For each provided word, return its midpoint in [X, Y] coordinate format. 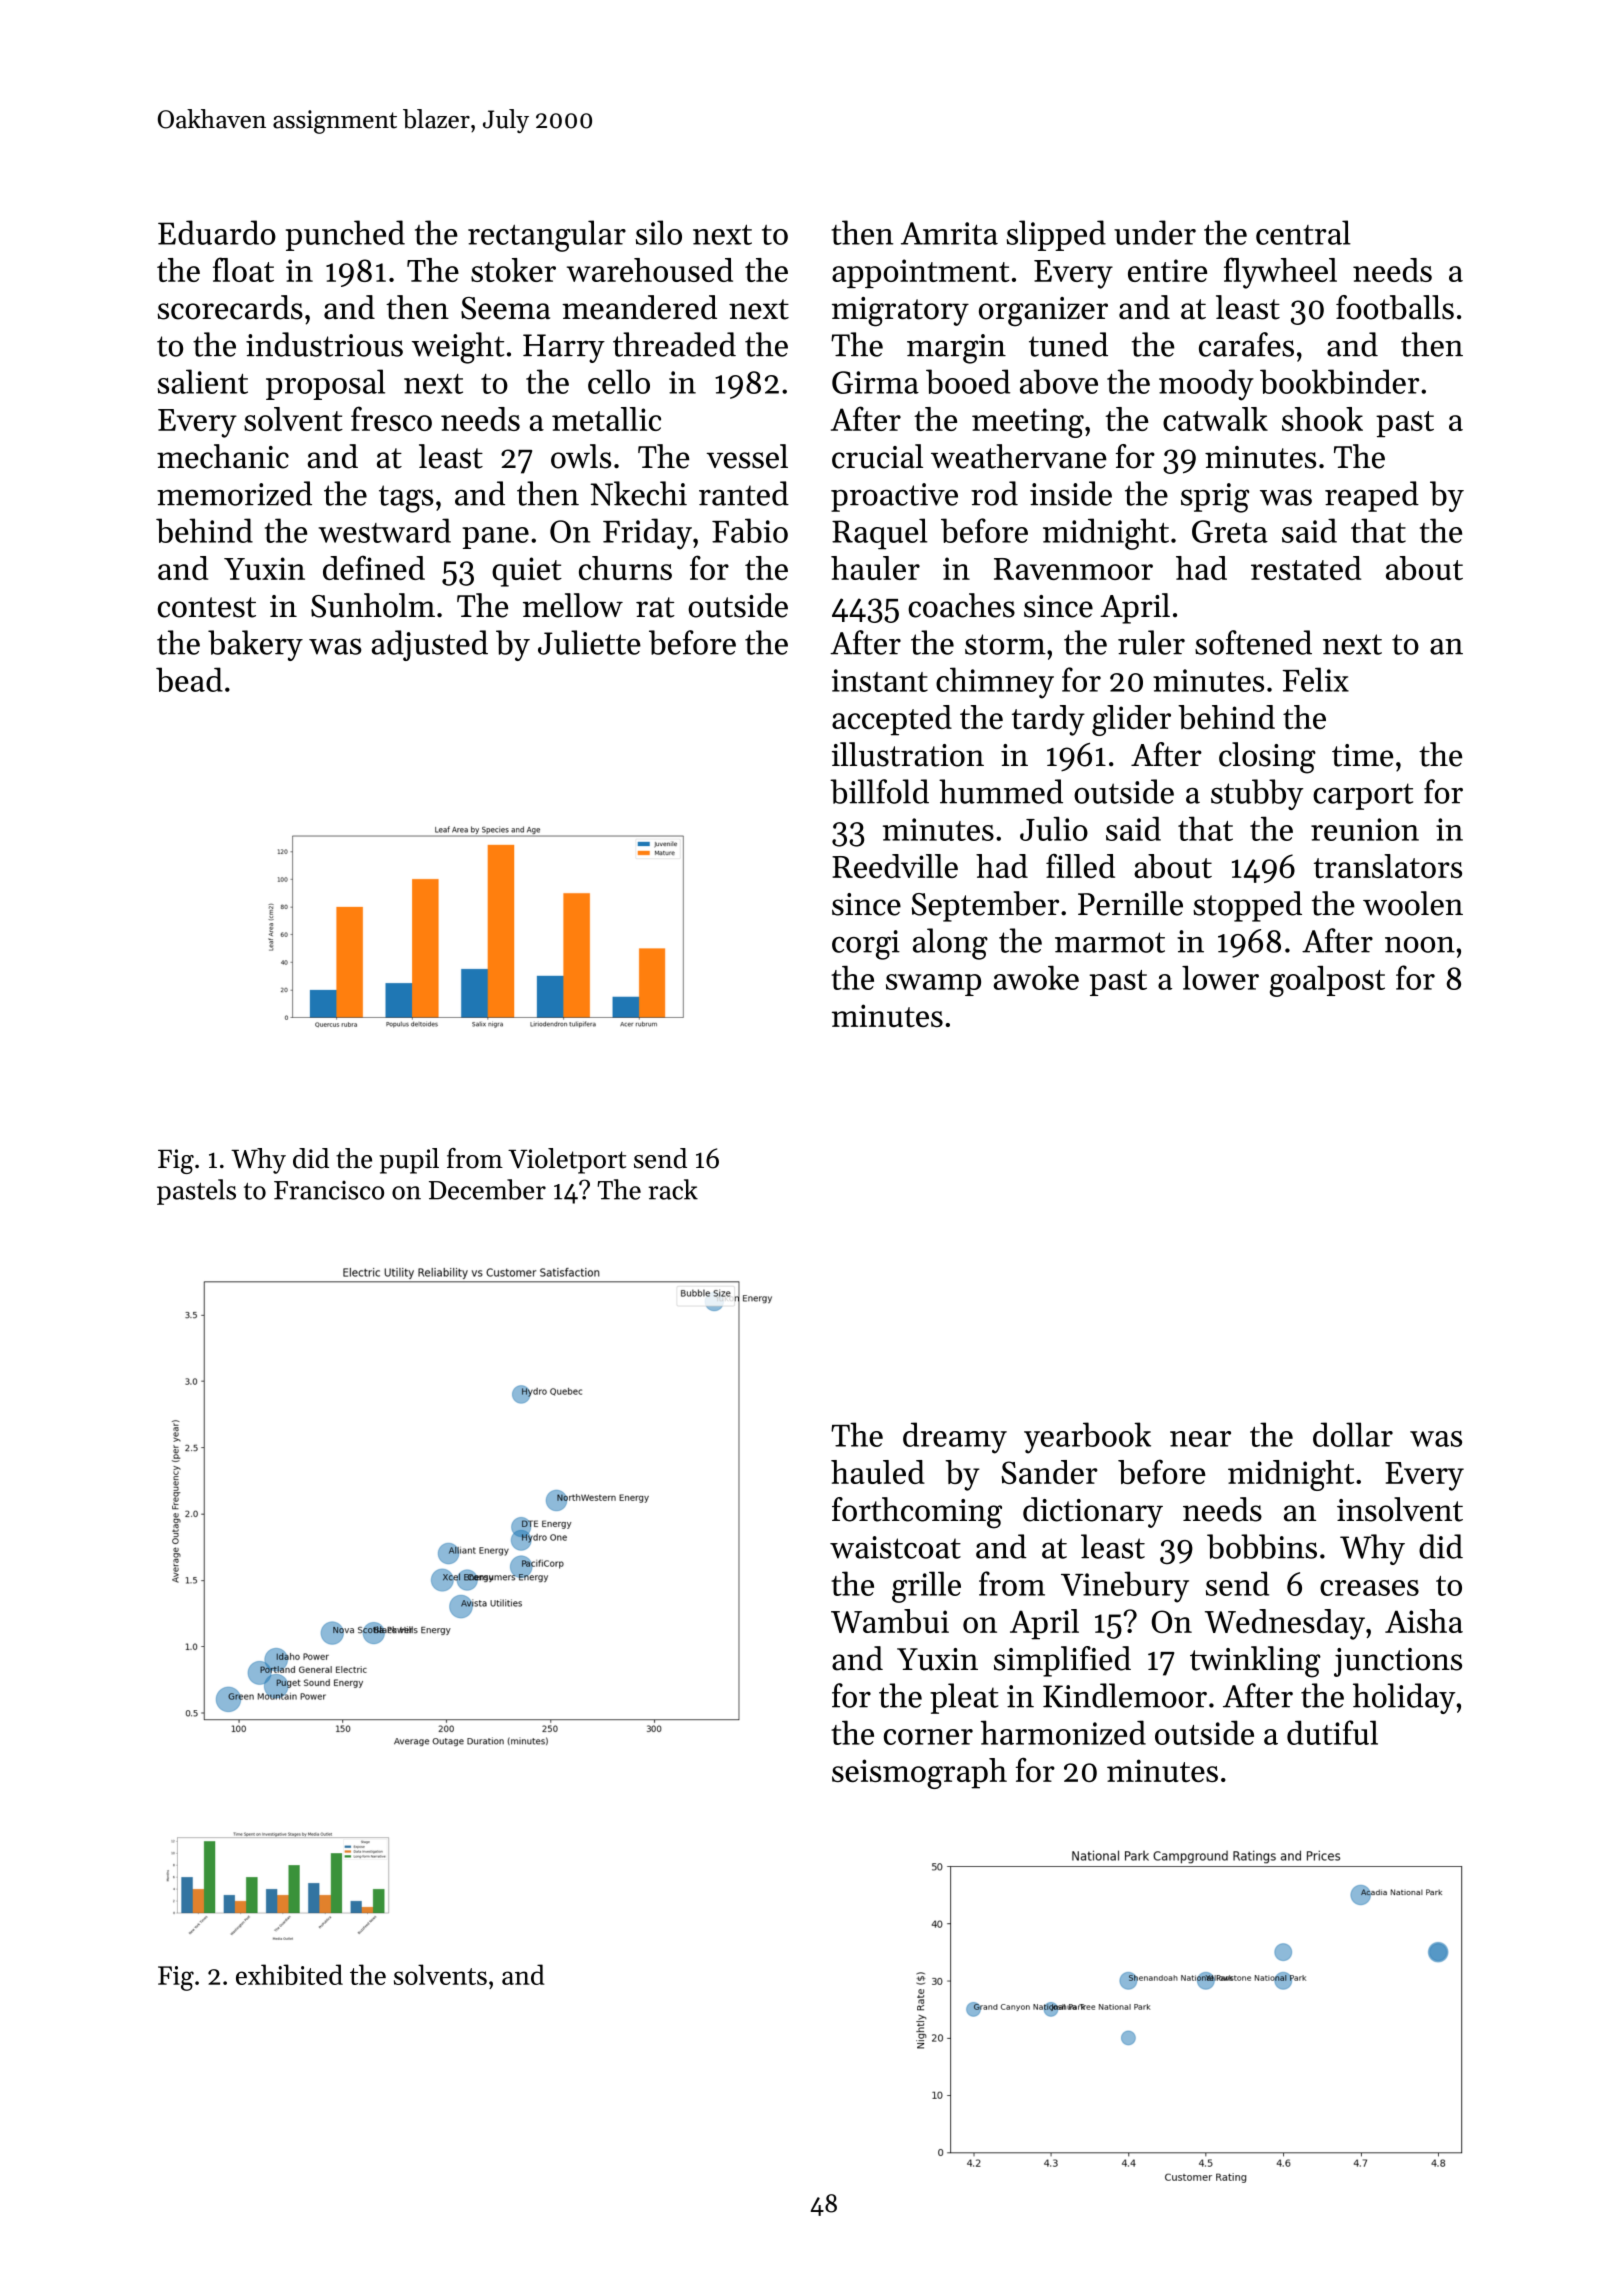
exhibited [289, 1974]
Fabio [750, 530]
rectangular [547, 236]
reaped [1372, 496]
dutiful [1332, 1732]
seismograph [919, 1773]
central [1303, 232]
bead [189, 679]
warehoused [650, 270]
